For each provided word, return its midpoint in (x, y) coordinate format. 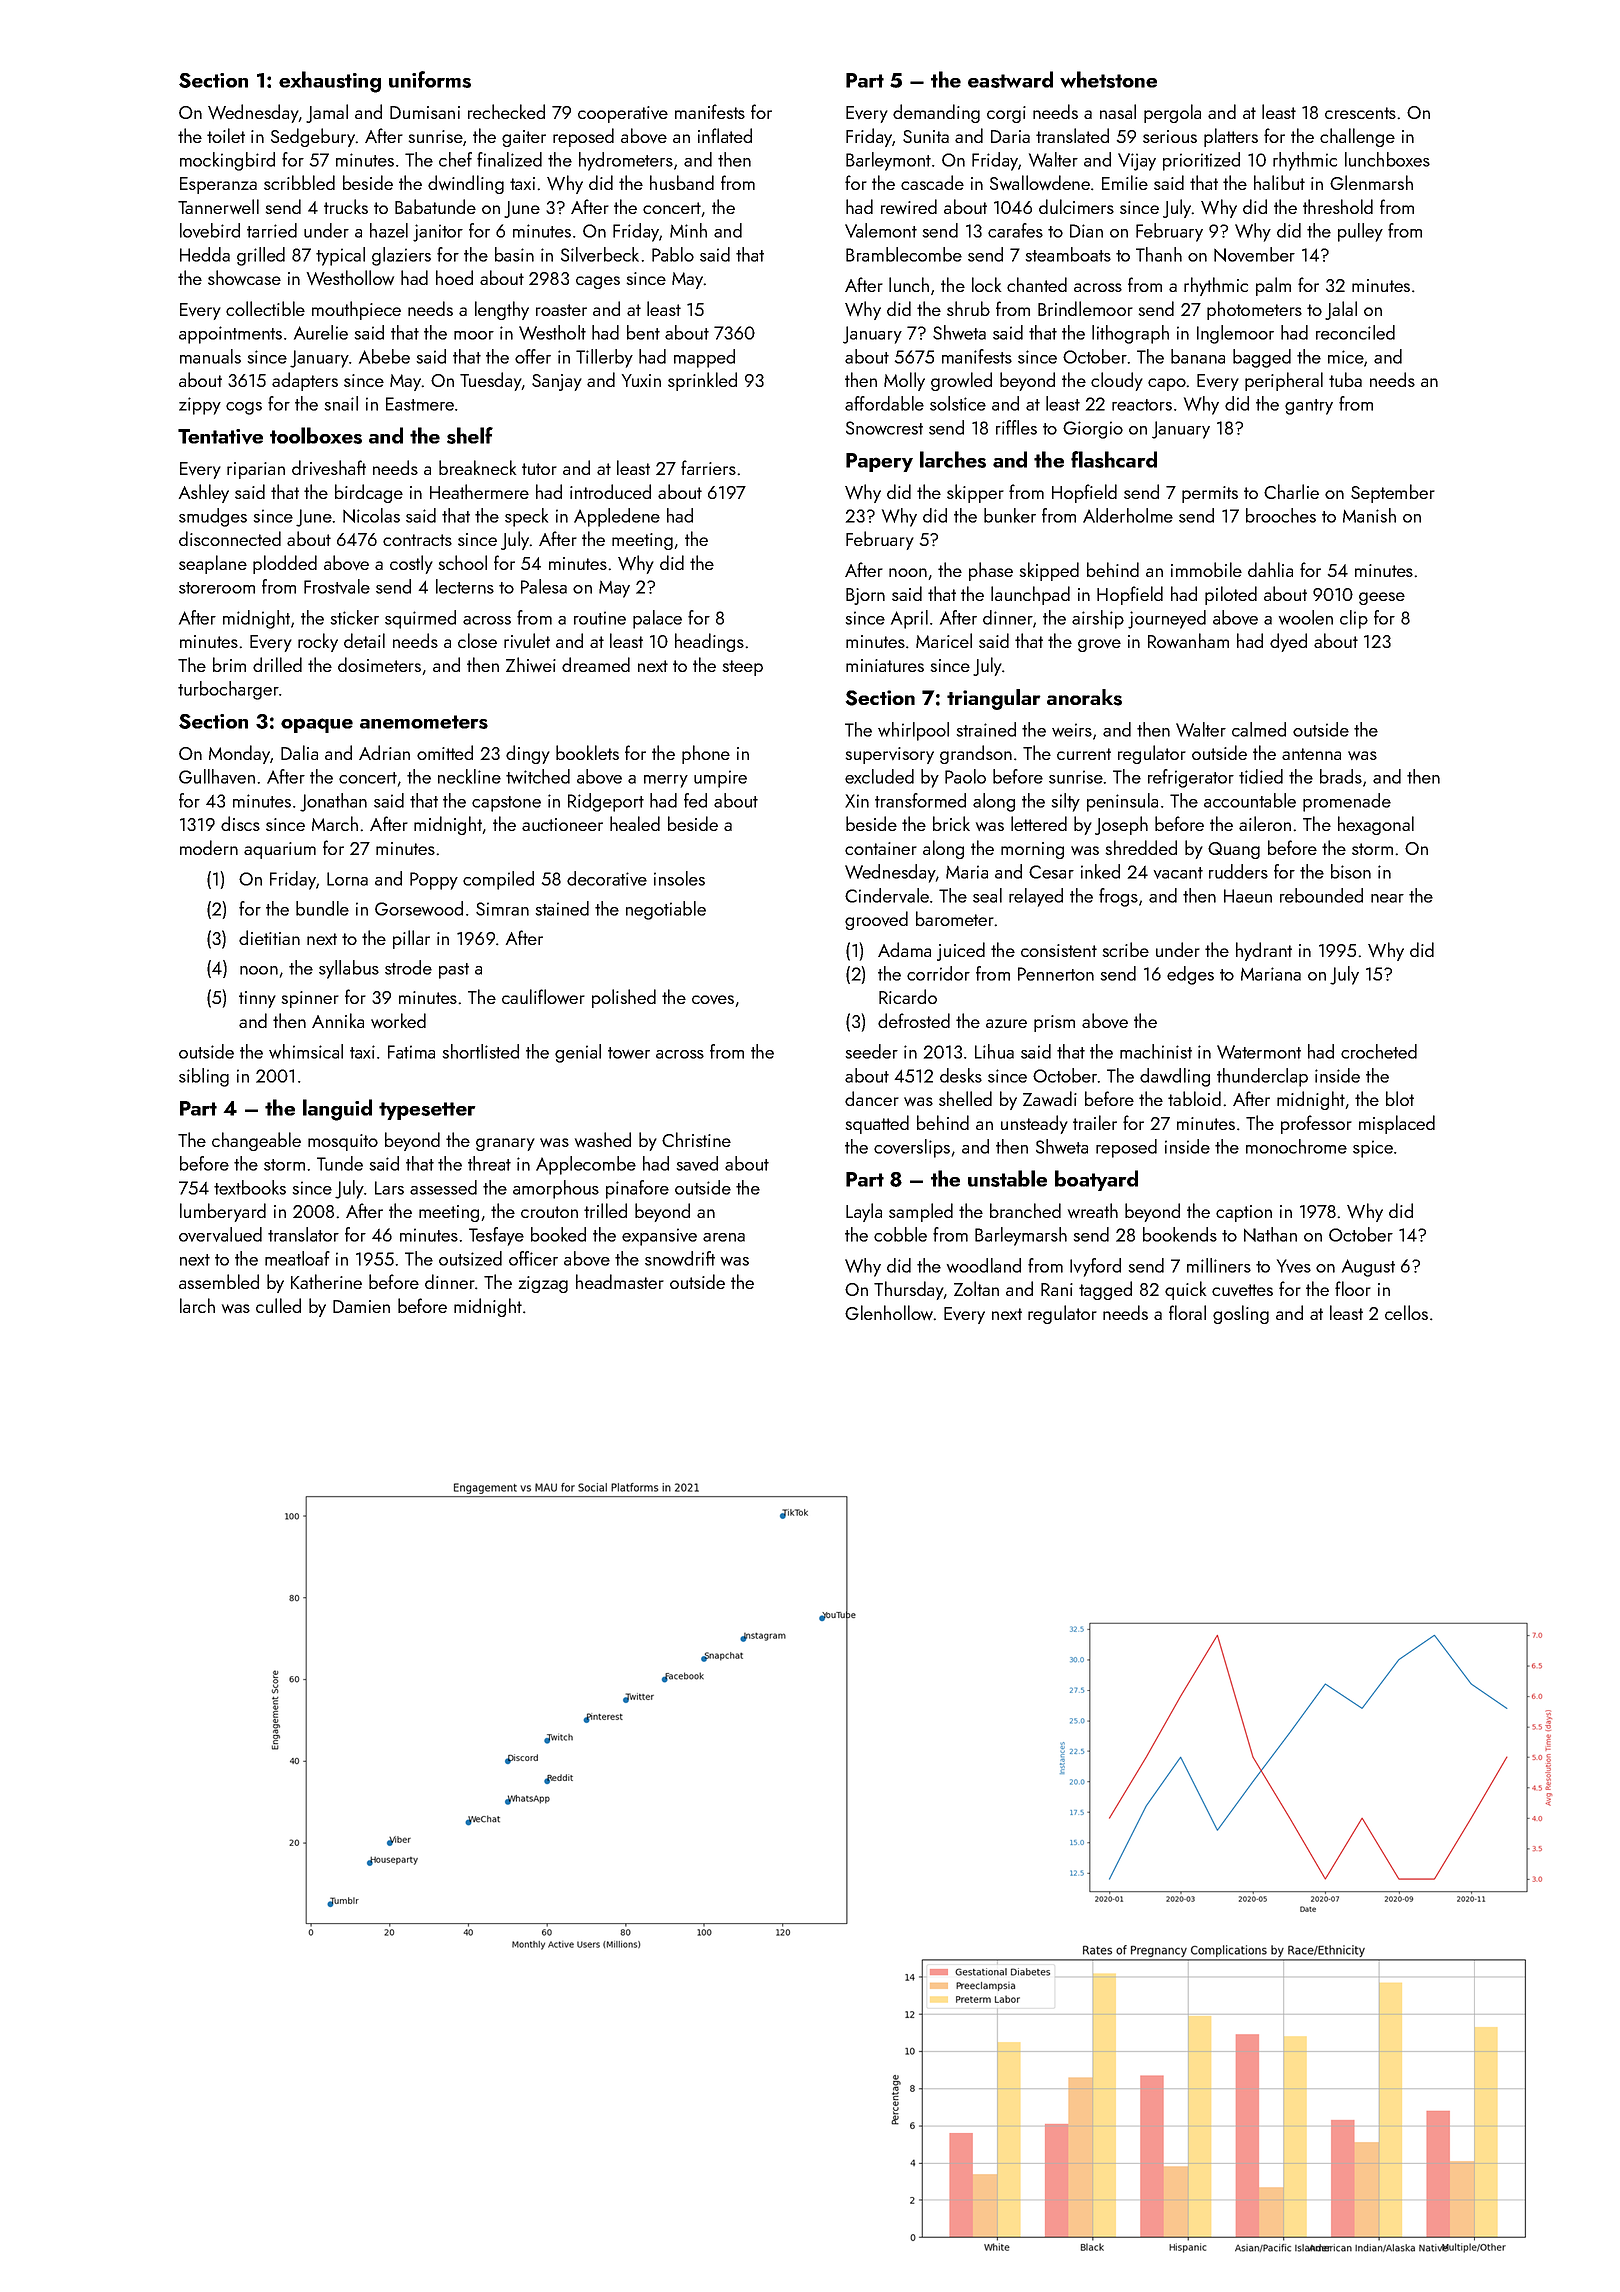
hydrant (1264, 951)
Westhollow (350, 277)
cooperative (623, 114)
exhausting (330, 82)
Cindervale (887, 895)
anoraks (1084, 697)
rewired (909, 206)
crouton (549, 1212)
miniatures (885, 665)
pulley (1360, 232)
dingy (528, 754)
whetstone (1108, 79)
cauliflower (543, 996)
